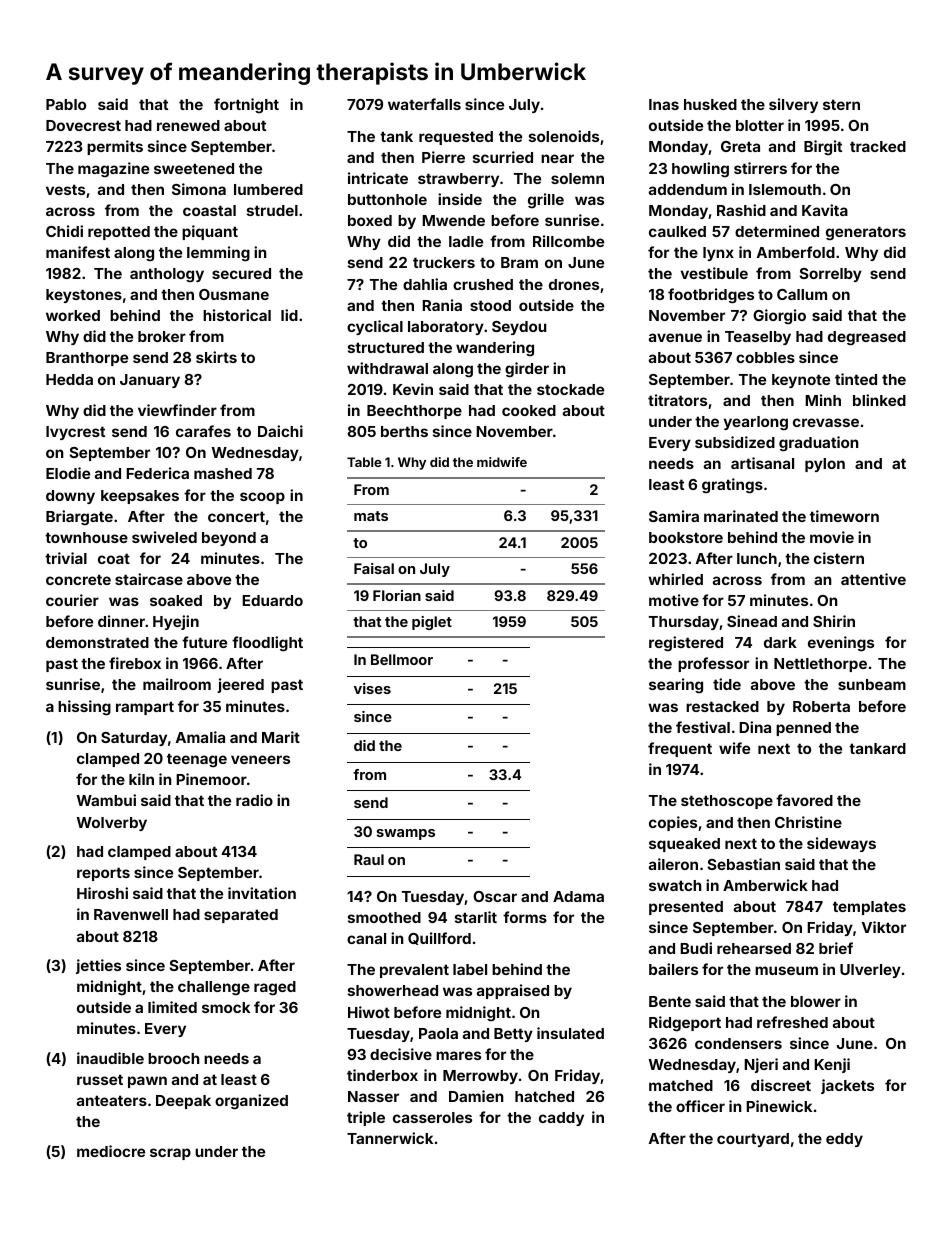 This document has height=1233, width=952. Describe the element at coordinates (373, 1096) in the document. I see `Nasser` at that location.
